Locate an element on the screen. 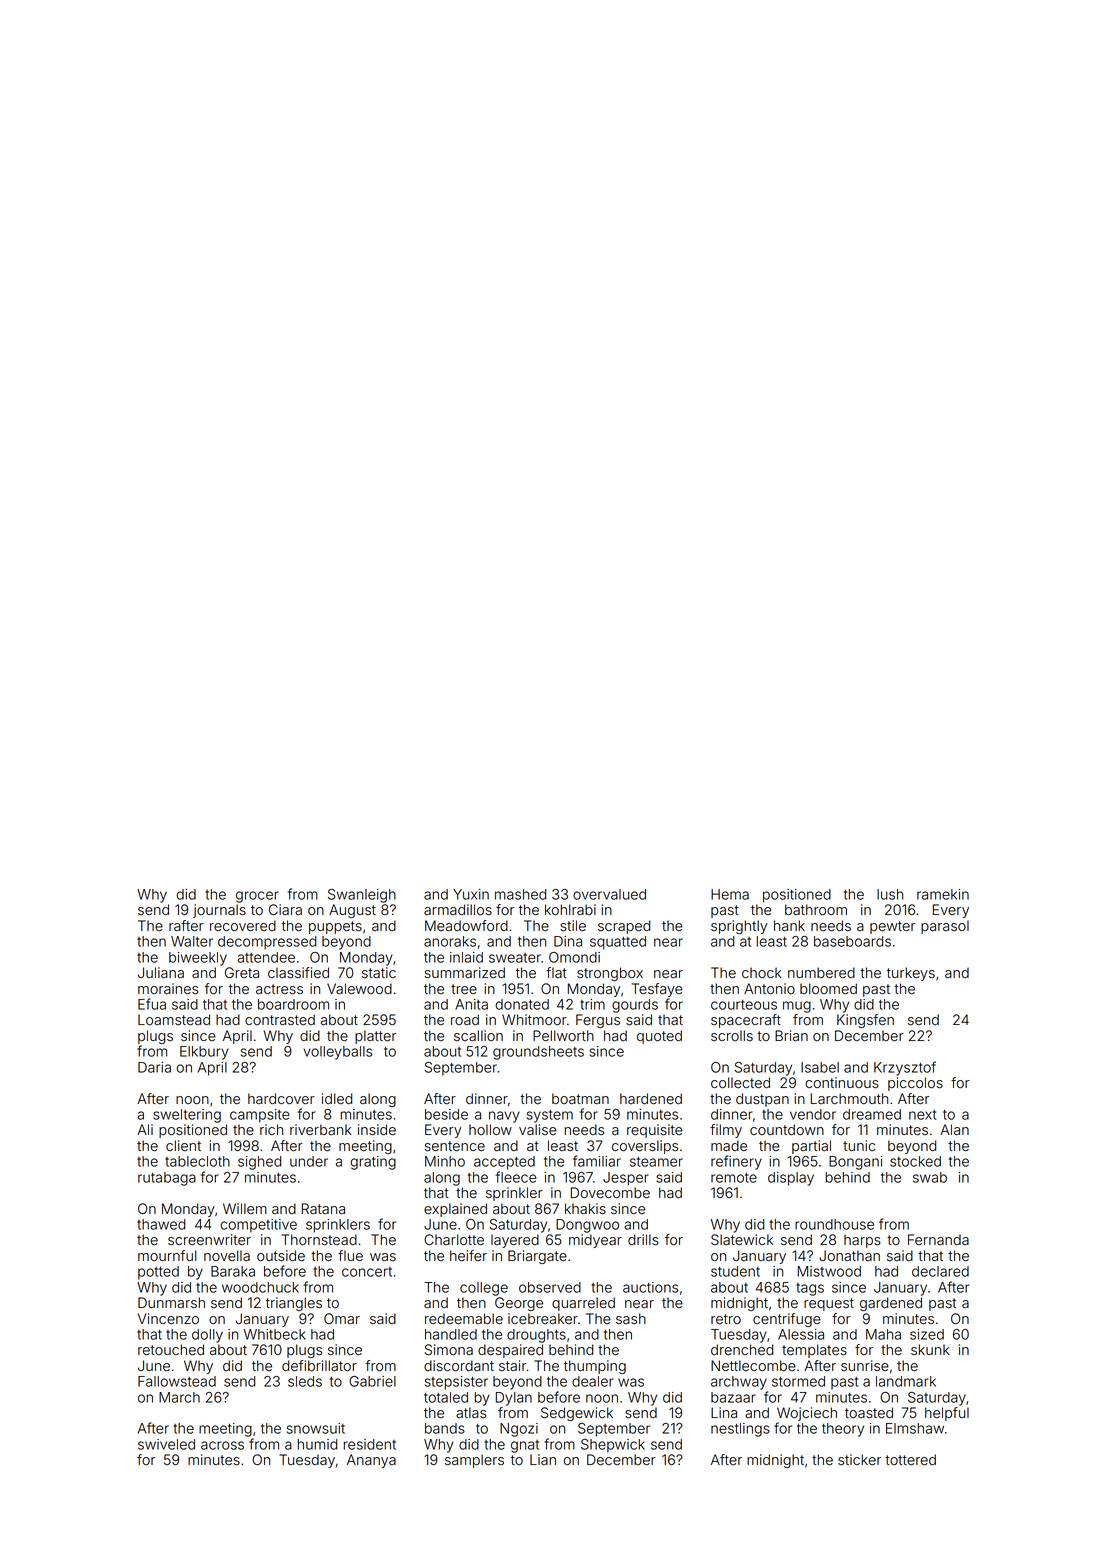 The width and height of the screenshot is (1107, 1566). March is located at coordinates (179, 1397).
